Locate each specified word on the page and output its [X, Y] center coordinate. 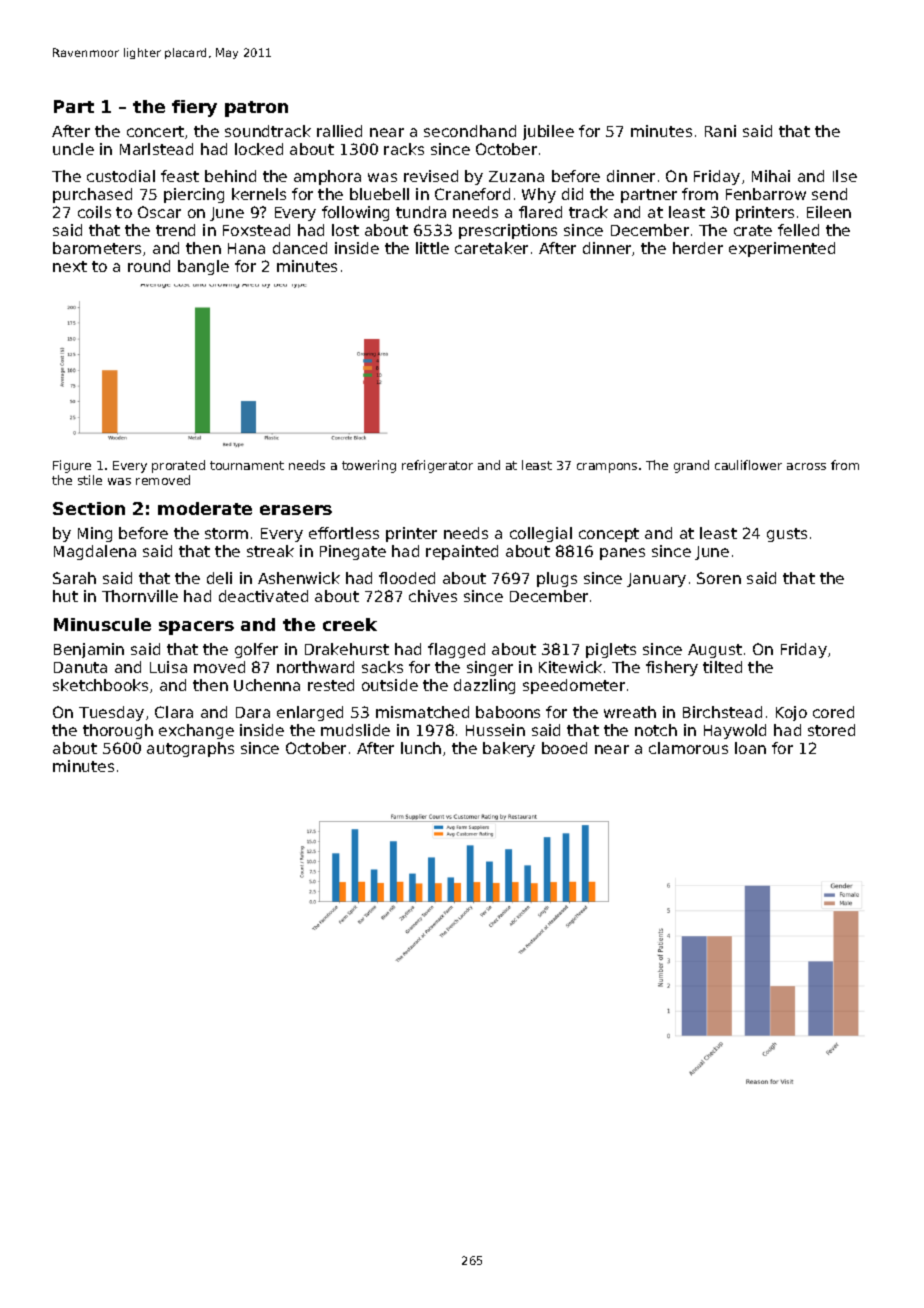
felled [798, 230]
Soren [719, 578]
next [70, 266]
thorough [118, 731]
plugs [557, 579]
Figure [72, 466]
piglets [611, 650]
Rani [720, 131]
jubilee [548, 132]
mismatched [422, 712]
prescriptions [508, 231]
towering [369, 466]
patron [256, 109]
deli [219, 578]
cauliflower [748, 465]
